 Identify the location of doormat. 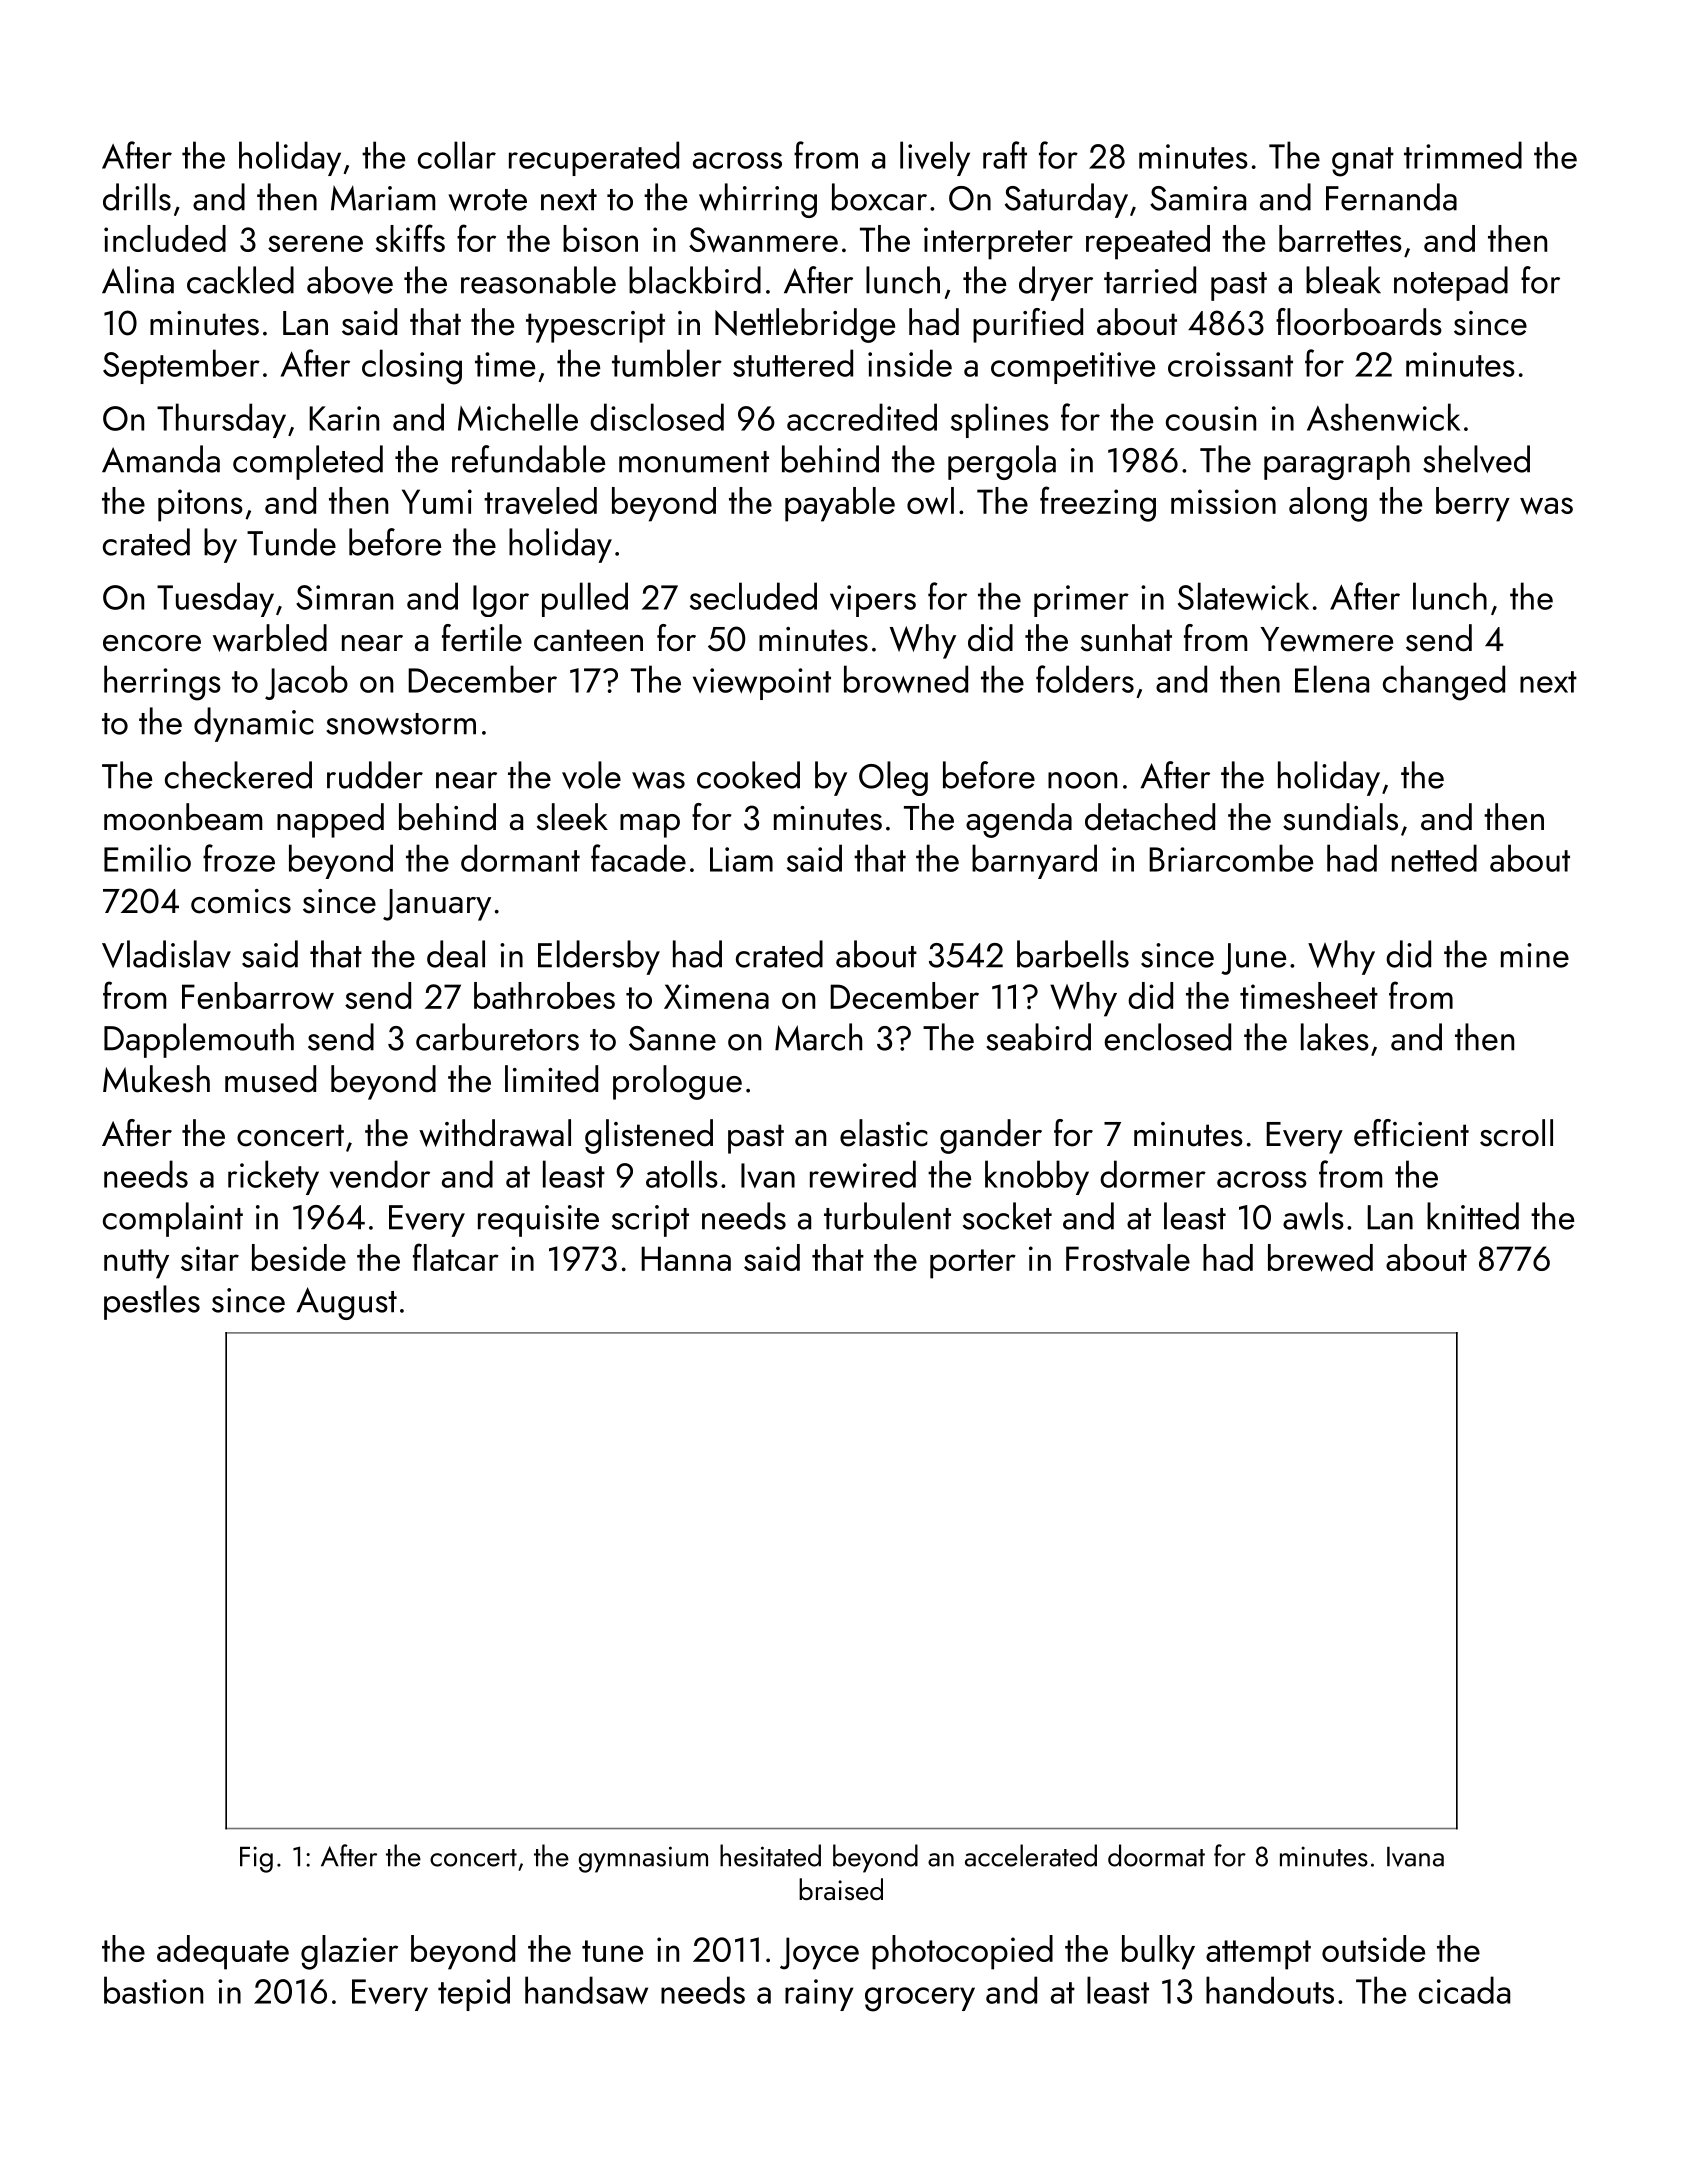
(1156, 1855).
